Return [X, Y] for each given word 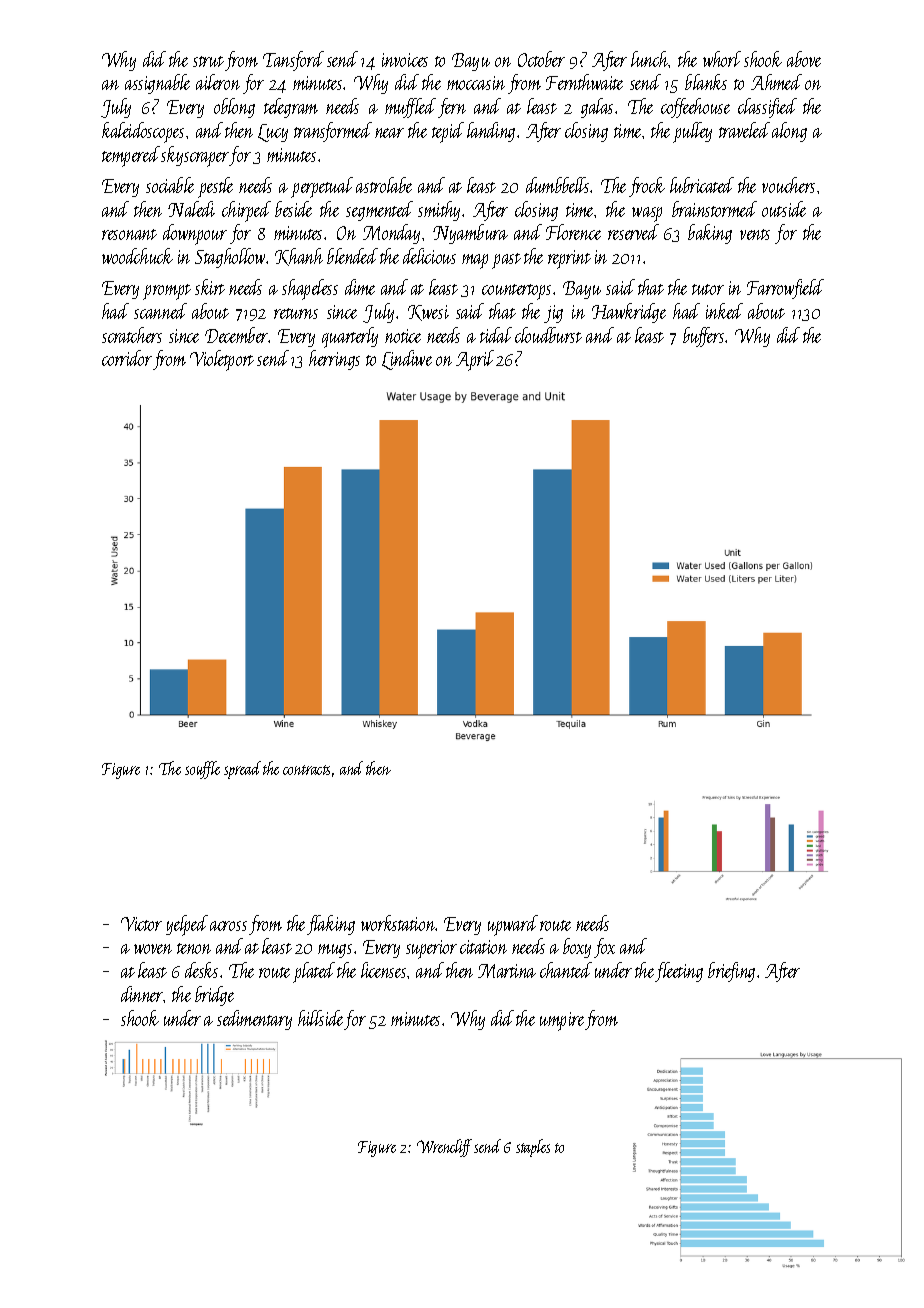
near [389, 133]
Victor [141, 924]
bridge [214, 996]
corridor [127, 358]
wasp [647, 214]
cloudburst [548, 335]
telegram [291, 108]
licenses [383, 970]
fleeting [679, 972]
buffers [703, 337]
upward [513, 925]
